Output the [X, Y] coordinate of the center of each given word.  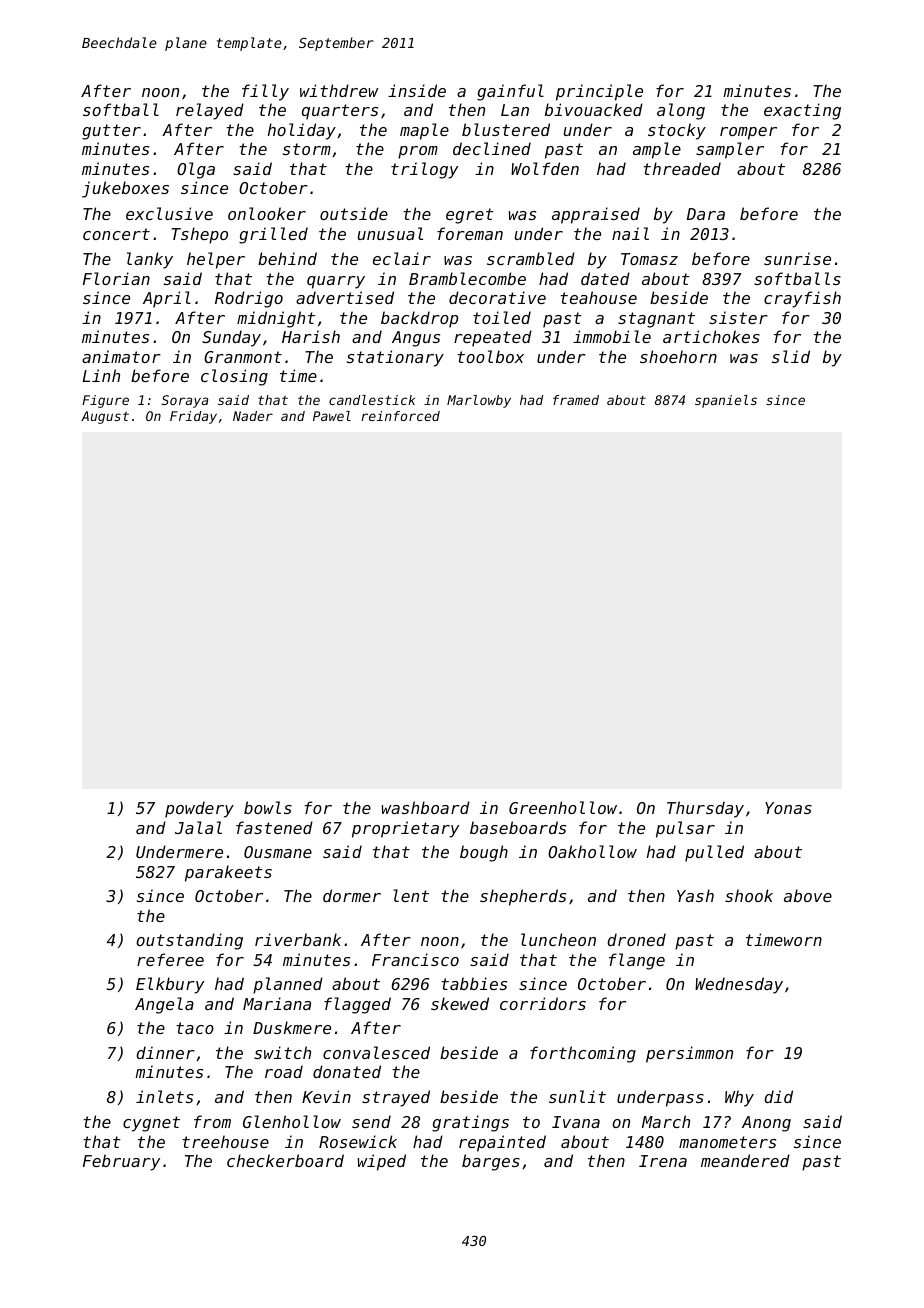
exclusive [169, 213]
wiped [382, 1162]
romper [748, 133]
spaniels [726, 401]
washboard [426, 807]
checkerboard [285, 1160]
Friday [193, 417]
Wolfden [545, 168]
